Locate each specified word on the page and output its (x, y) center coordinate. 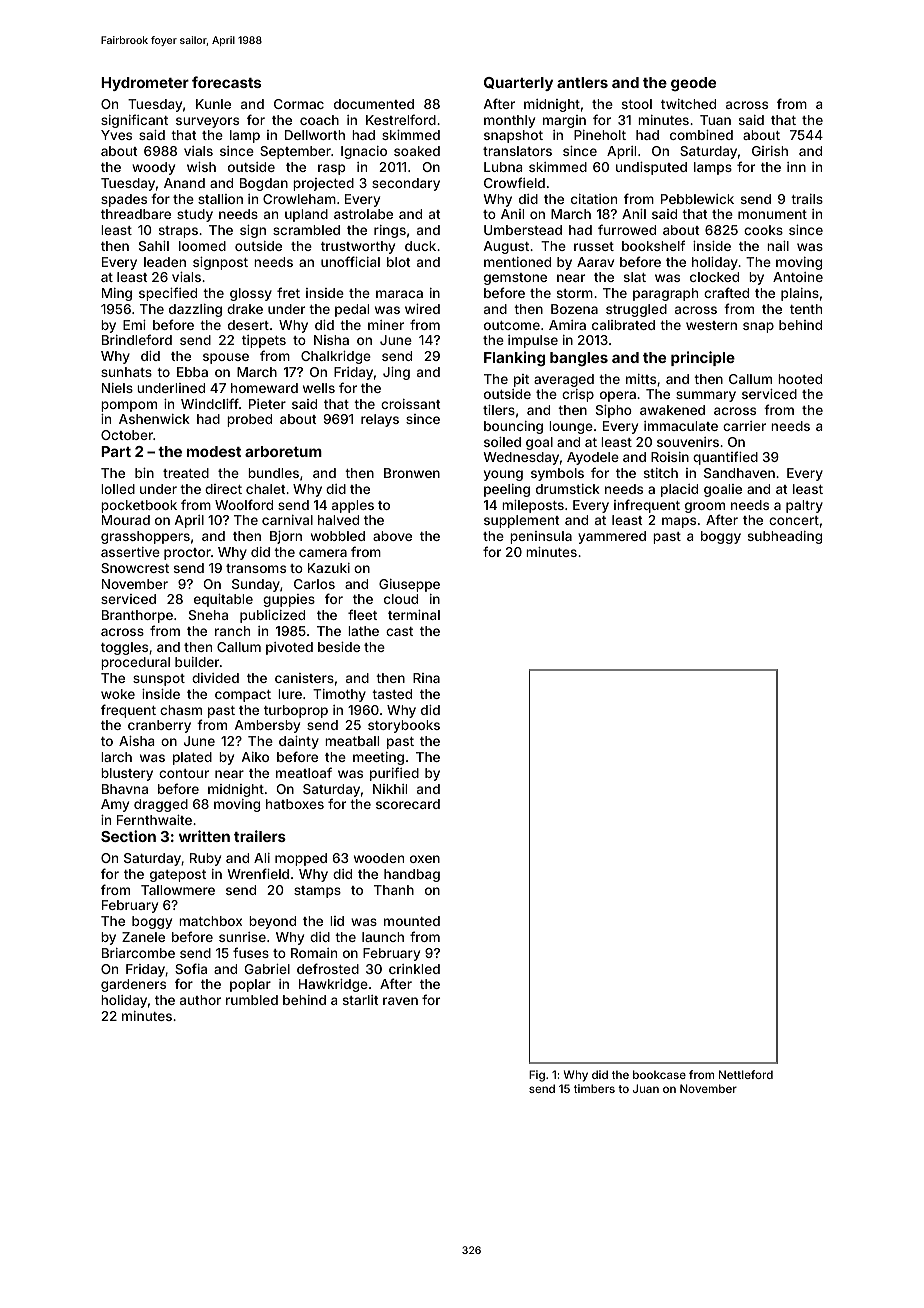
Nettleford (746, 1074)
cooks (763, 230)
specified (168, 294)
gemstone (515, 279)
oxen (425, 859)
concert (794, 520)
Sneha (208, 615)
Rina (426, 678)
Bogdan (264, 184)
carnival (287, 520)
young (503, 475)
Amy (115, 805)
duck (420, 246)
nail (778, 246)
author (200, 1000)
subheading (785, 537)
